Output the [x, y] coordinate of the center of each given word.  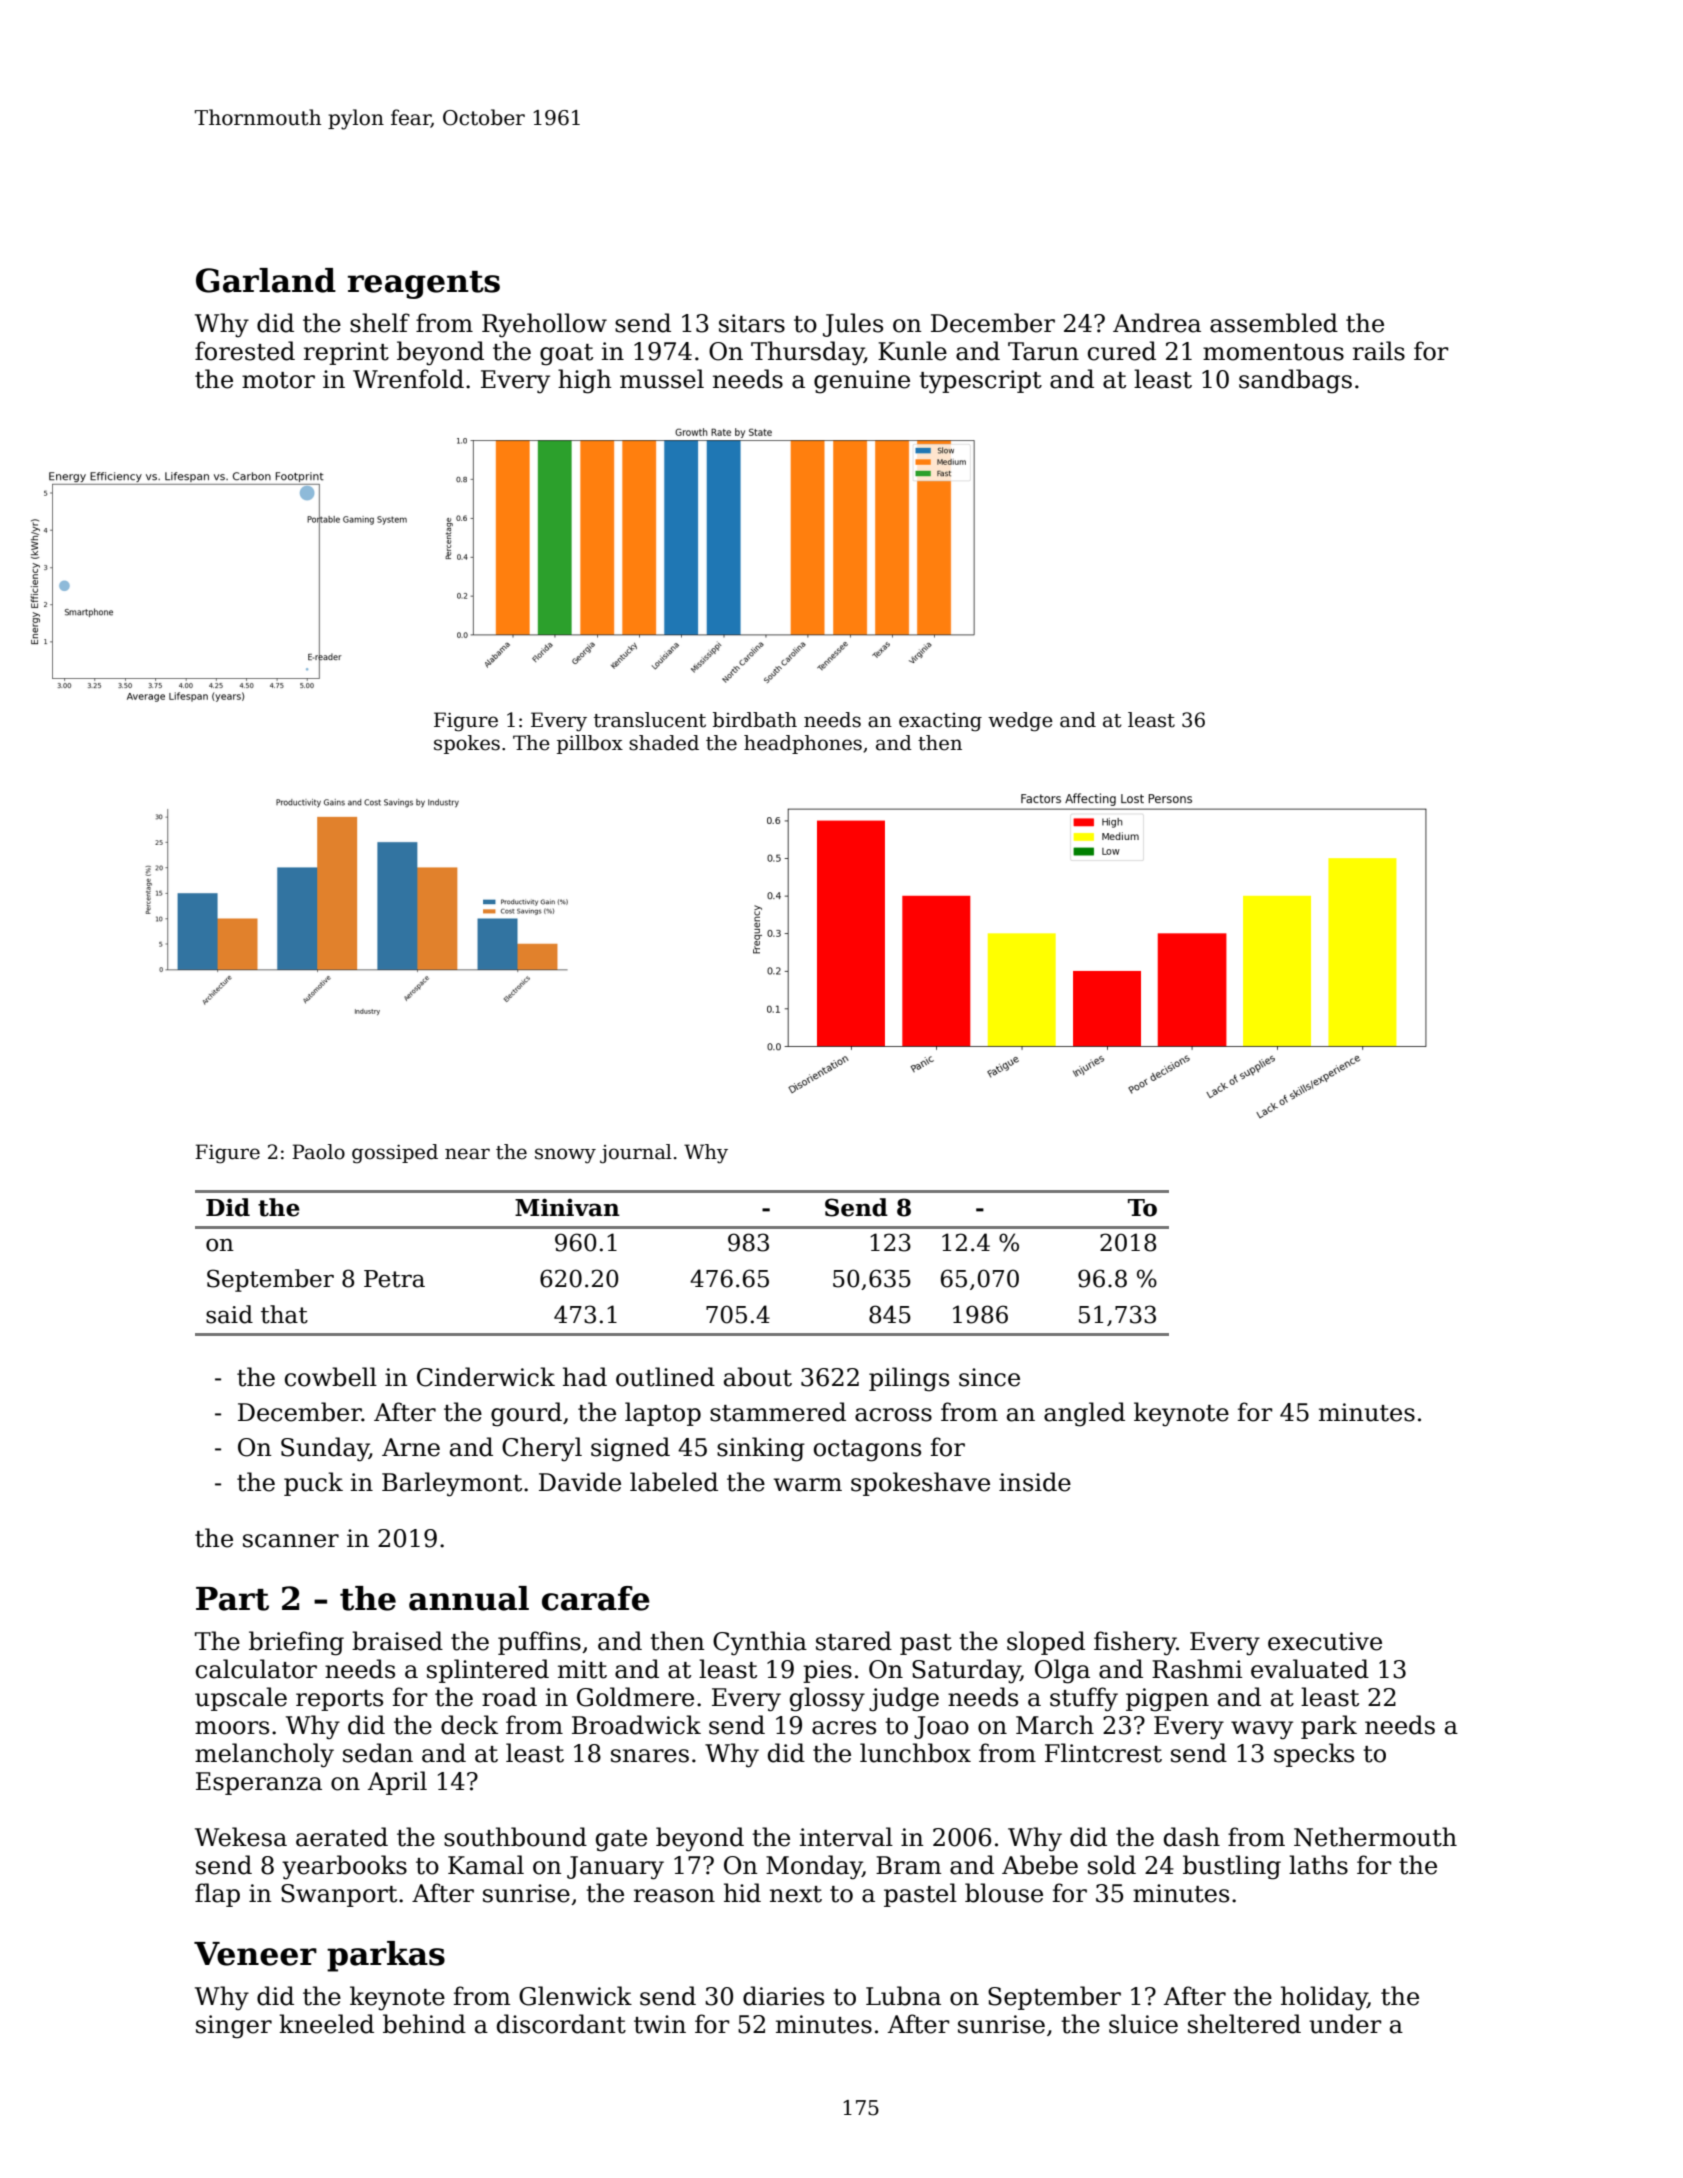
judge [904, 1699]
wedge [1020, 722]
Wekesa [241, 1837]
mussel [662, 379]
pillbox [590, 744]
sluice [1143, 2024]
